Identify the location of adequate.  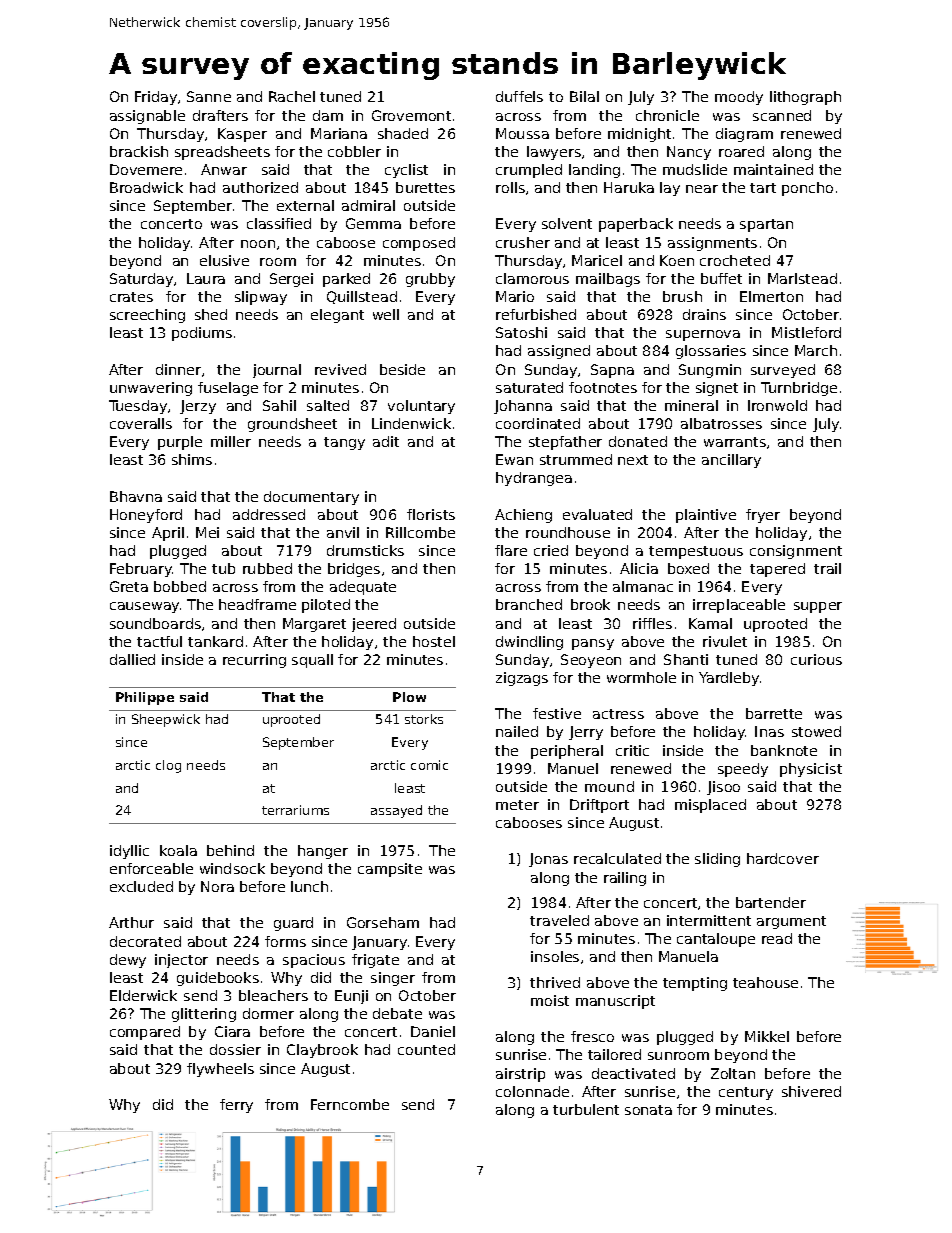
(363, 588).
